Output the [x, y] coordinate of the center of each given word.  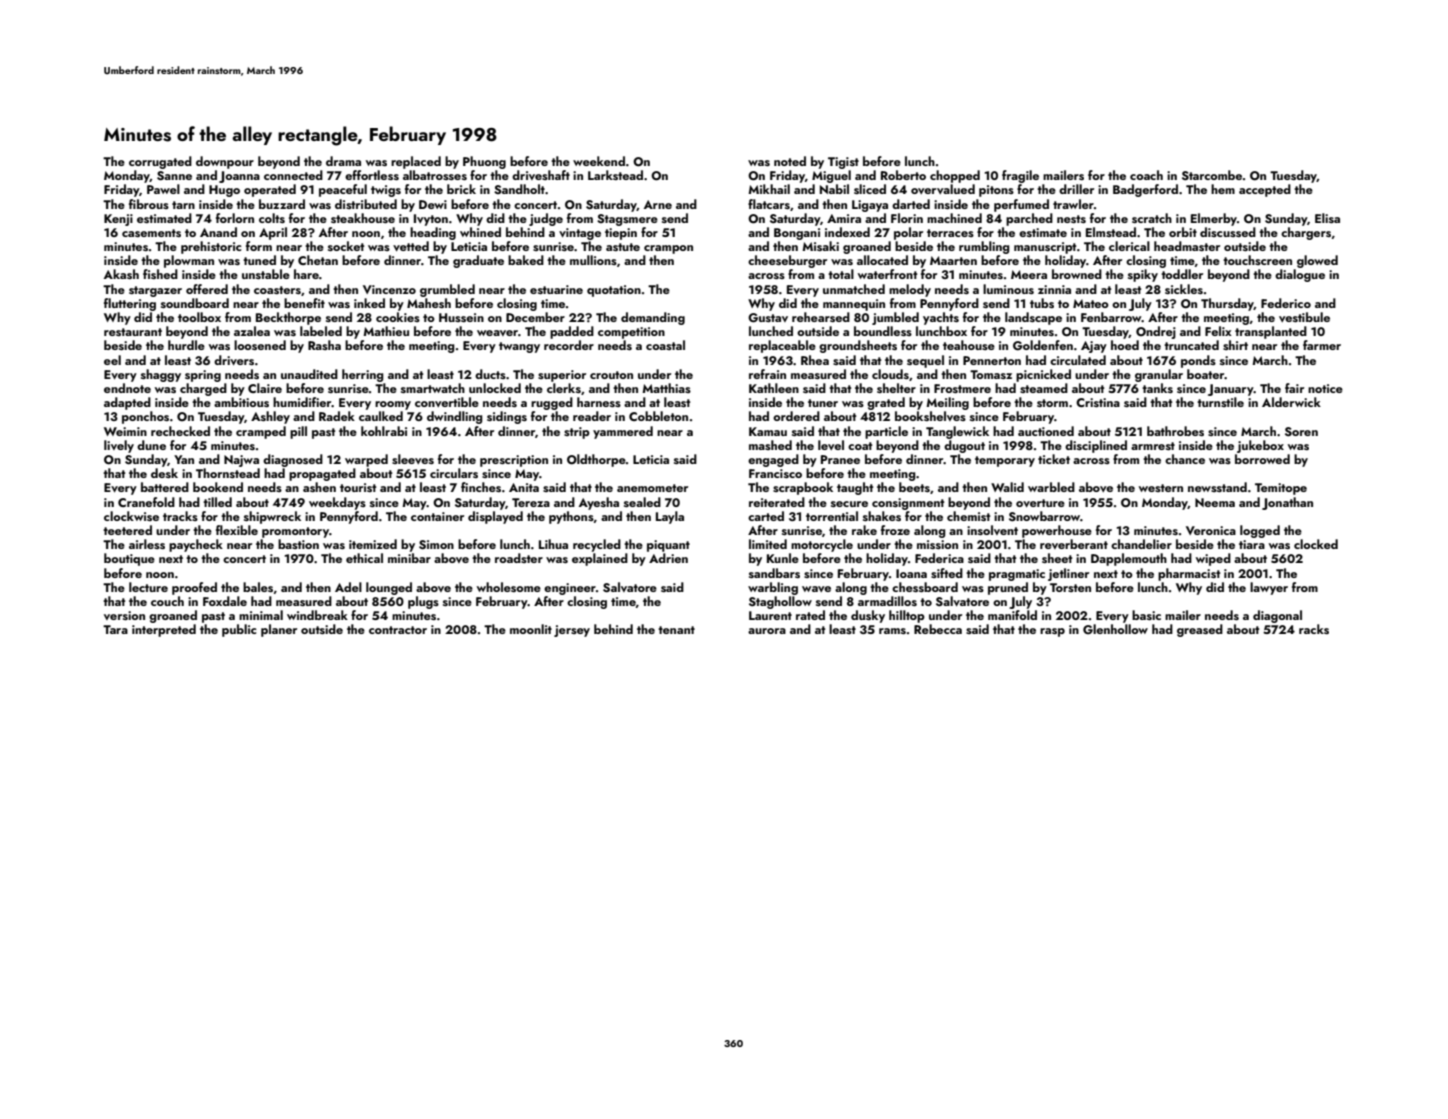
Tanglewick [957, 432]
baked [526, 260]
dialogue [1300, 275]
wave [816, 589]
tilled [217, 502]
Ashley [270, 417]
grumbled [447, 290]
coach [1146, 175]
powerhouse [1057, 531]
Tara [115, 629]
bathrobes [1175, 431]
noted [790, 161]
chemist [968, 516]
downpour [225, 162]
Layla [670, 517]
